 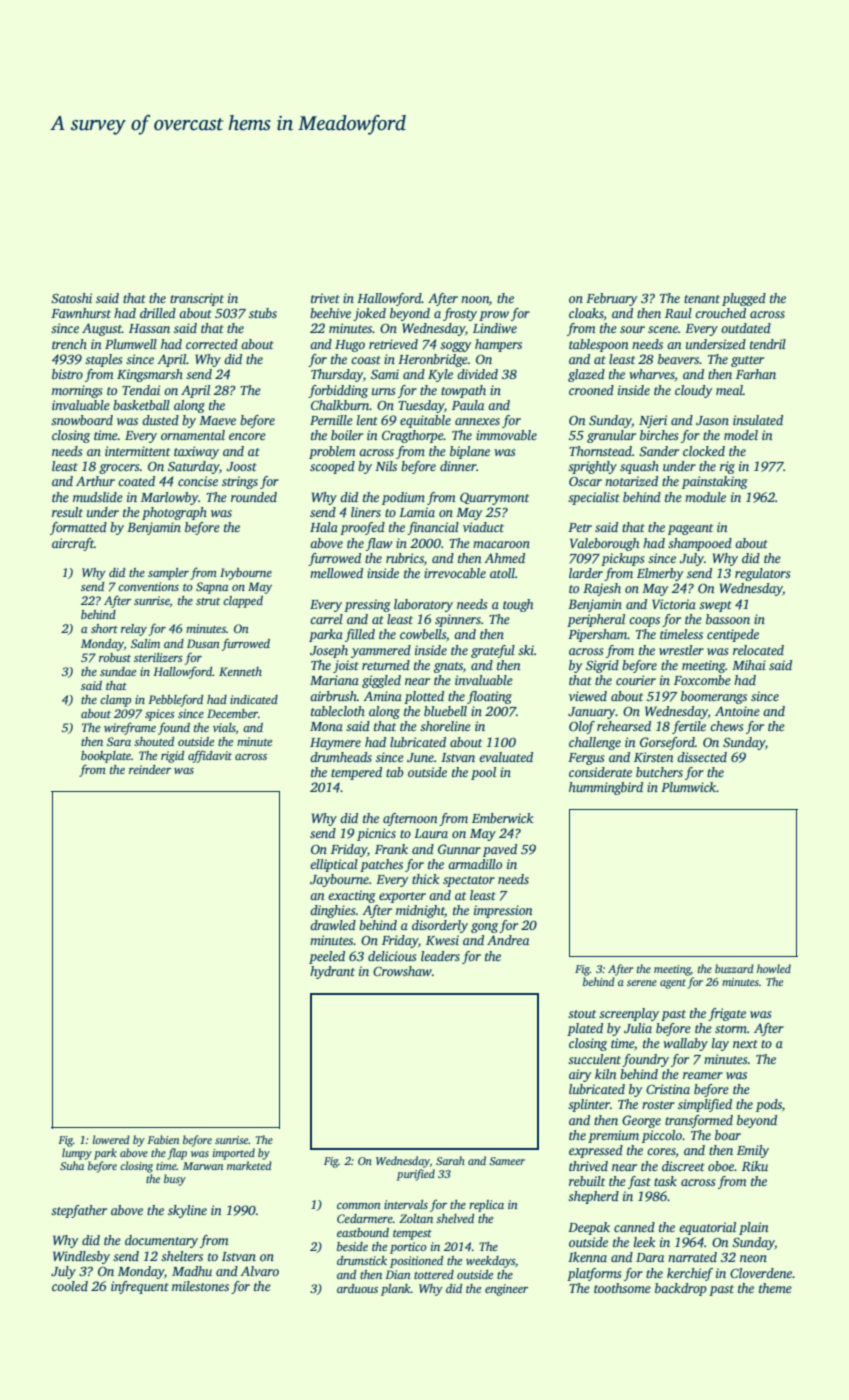 What do you see at coordinates (402, 971) in the screenshot?
I see `Crowshaw` at bounding box center [402, 971].
